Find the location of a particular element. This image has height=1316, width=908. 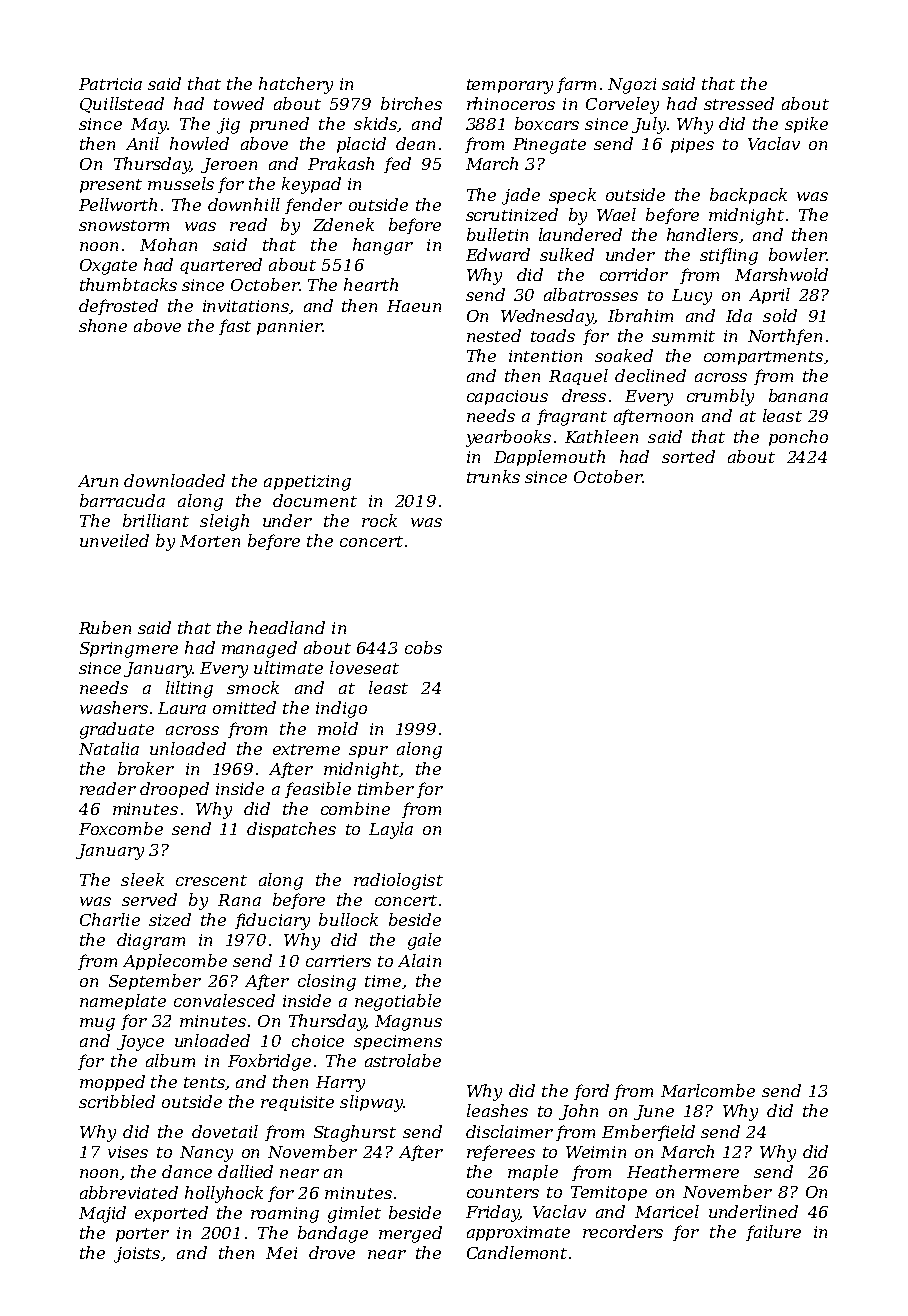

downloaded is located at coordinates (174, 480).
